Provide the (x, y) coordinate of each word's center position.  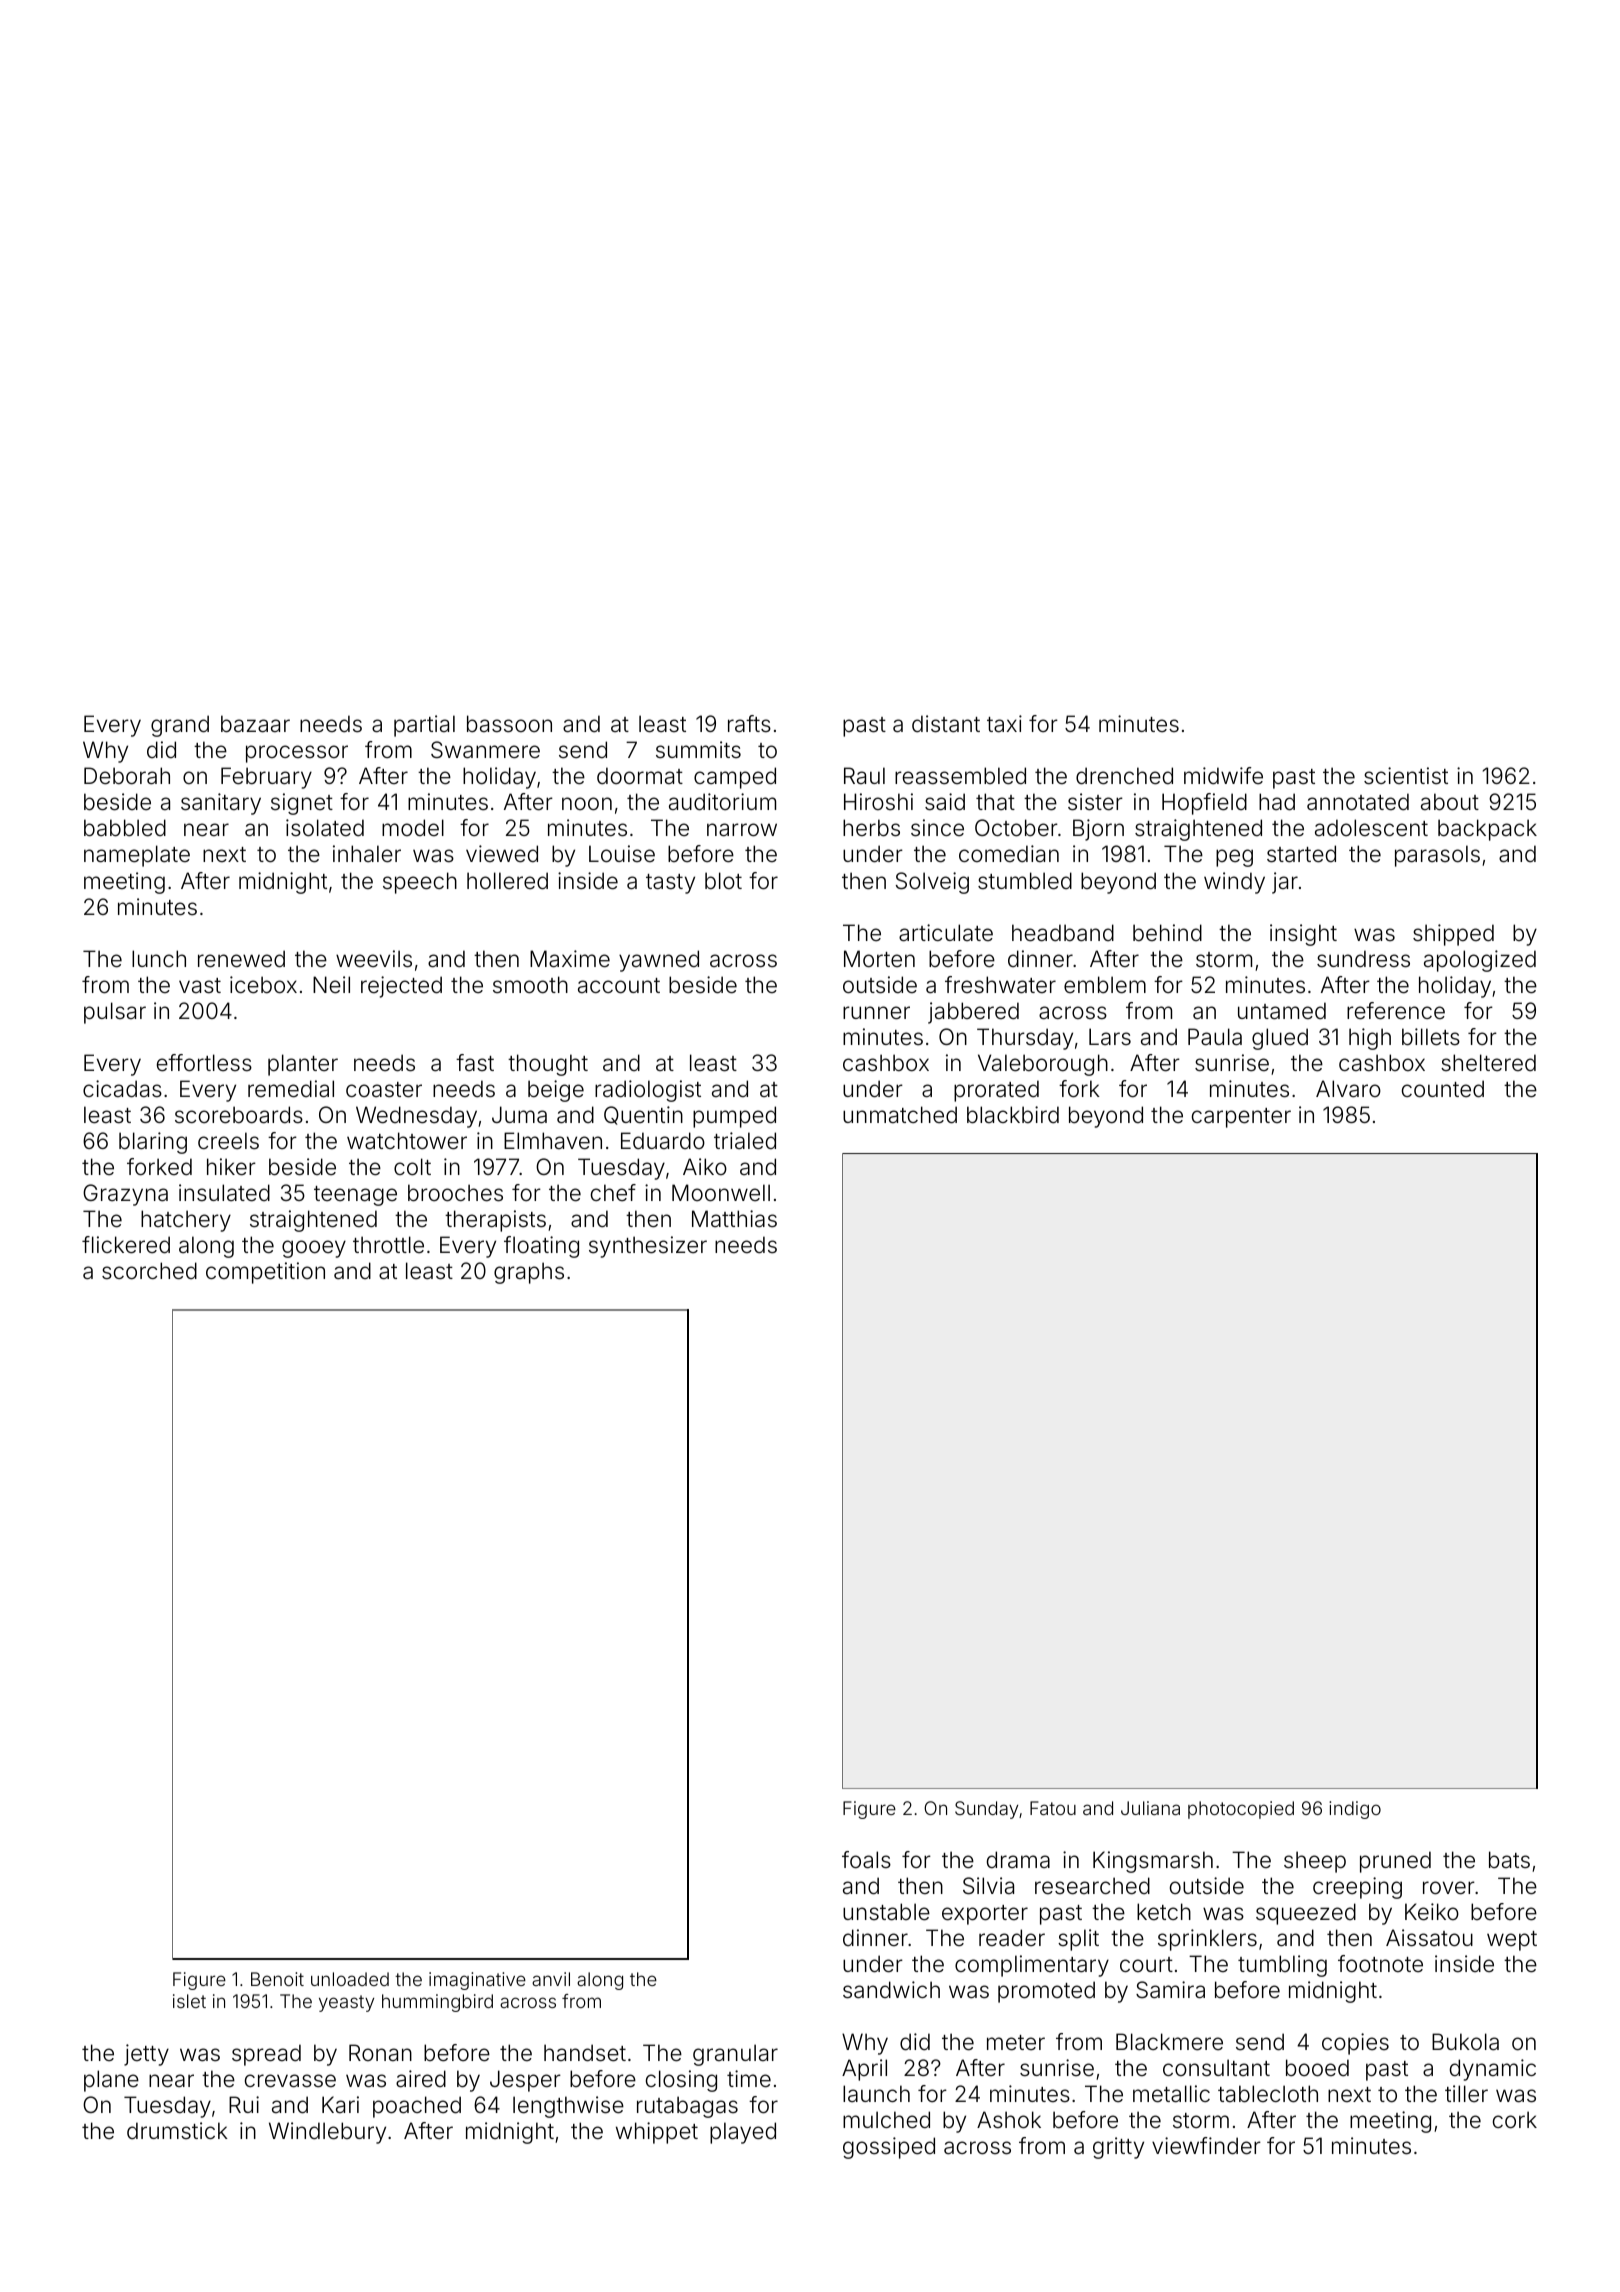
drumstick (177, 2131)
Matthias (734, 1219)
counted (1443, 1089)
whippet (657, 2133)
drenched (1124, 776)
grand (180, 726)
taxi (1004, 724)
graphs (529, 1273)
